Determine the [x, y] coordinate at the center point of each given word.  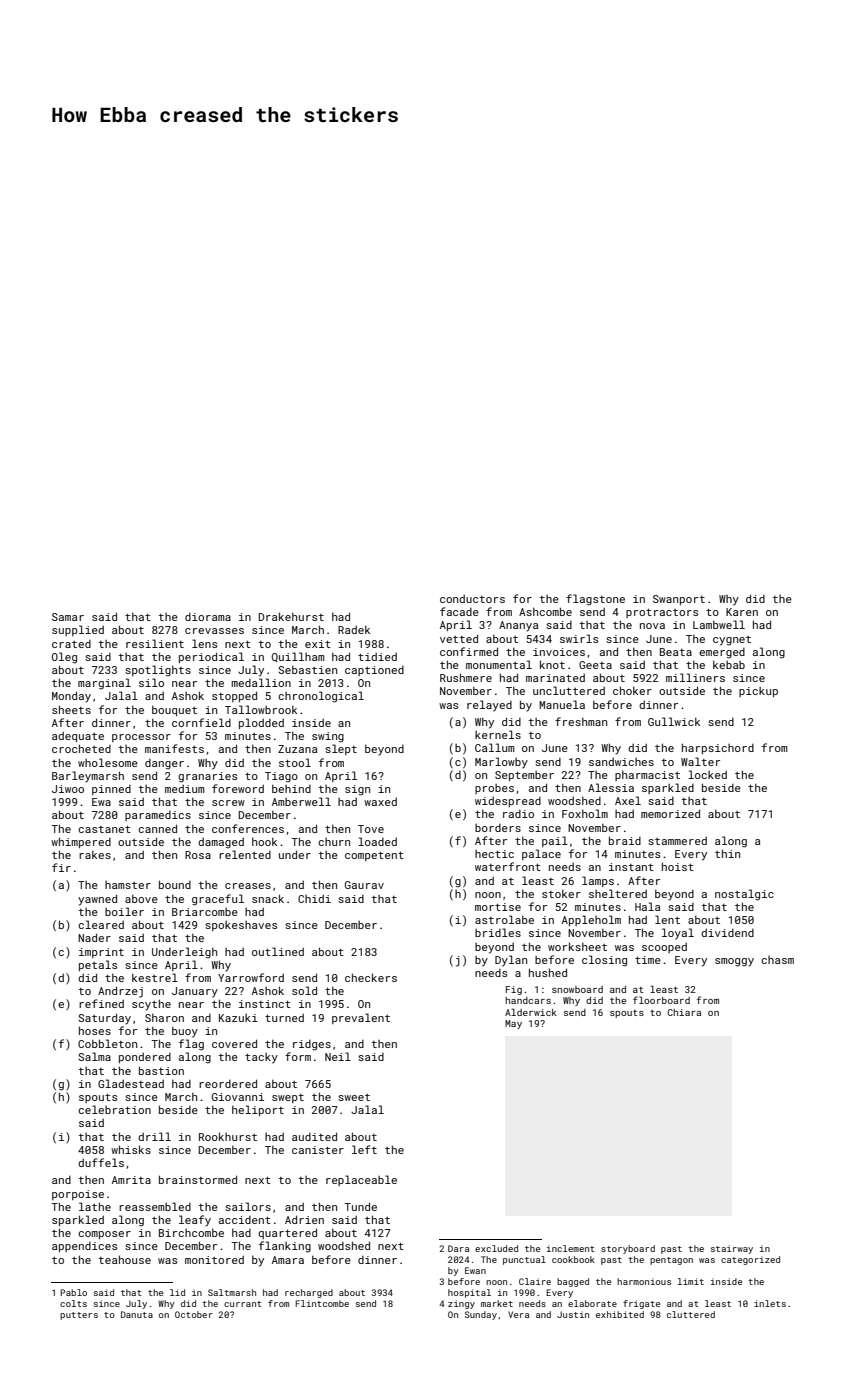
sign [357, 790]
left [364, 1149]
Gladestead [131, 1083]
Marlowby [501, 763]
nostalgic [744, 895]
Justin [573, 1314]
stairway [732, 1249]
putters [79, 1316]
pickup [758, 692]
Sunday [481, 1315]
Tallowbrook [261, 709]
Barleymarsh [88, 777]
